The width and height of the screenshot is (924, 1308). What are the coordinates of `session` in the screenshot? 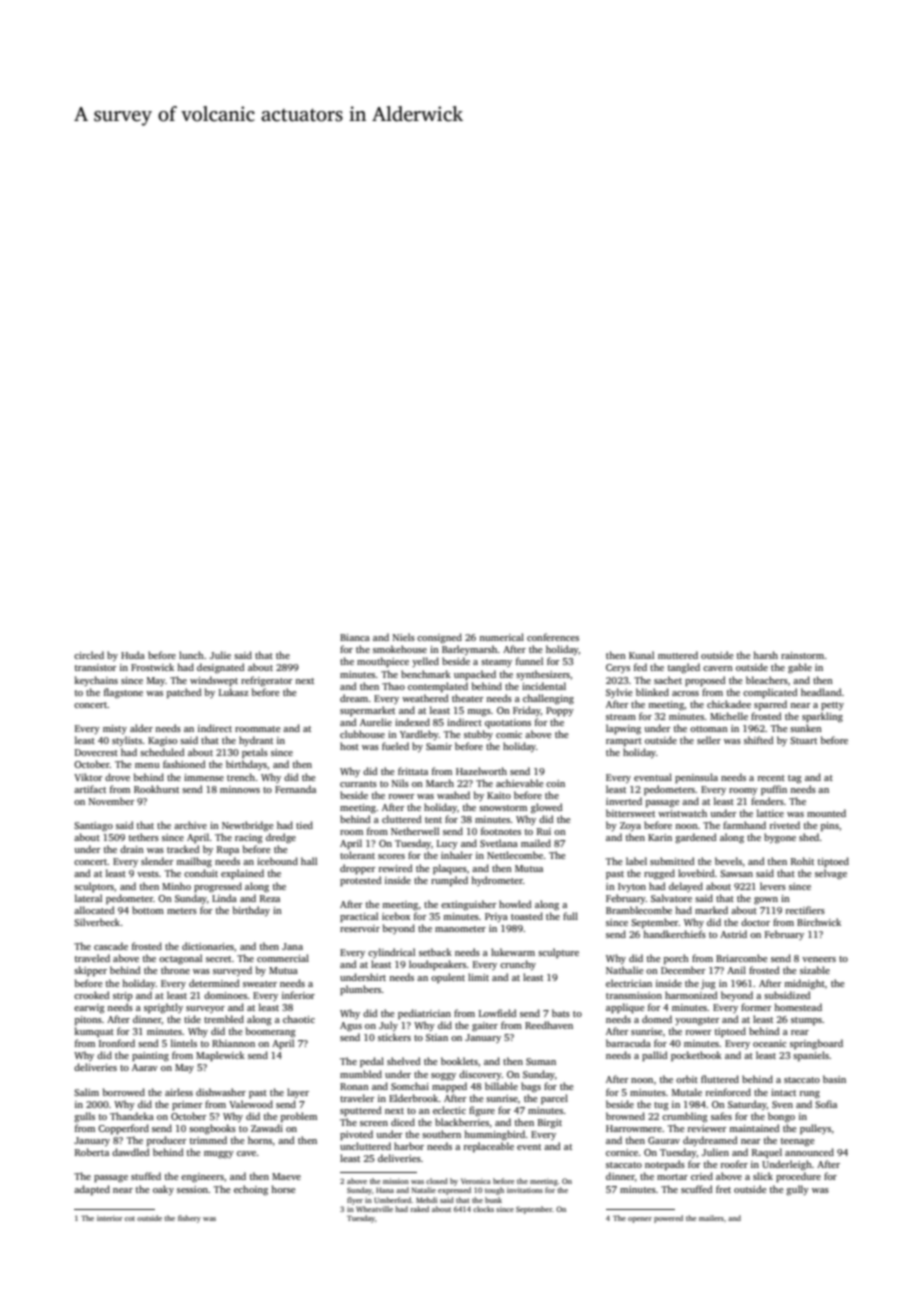 It's located at (192, 1189).
